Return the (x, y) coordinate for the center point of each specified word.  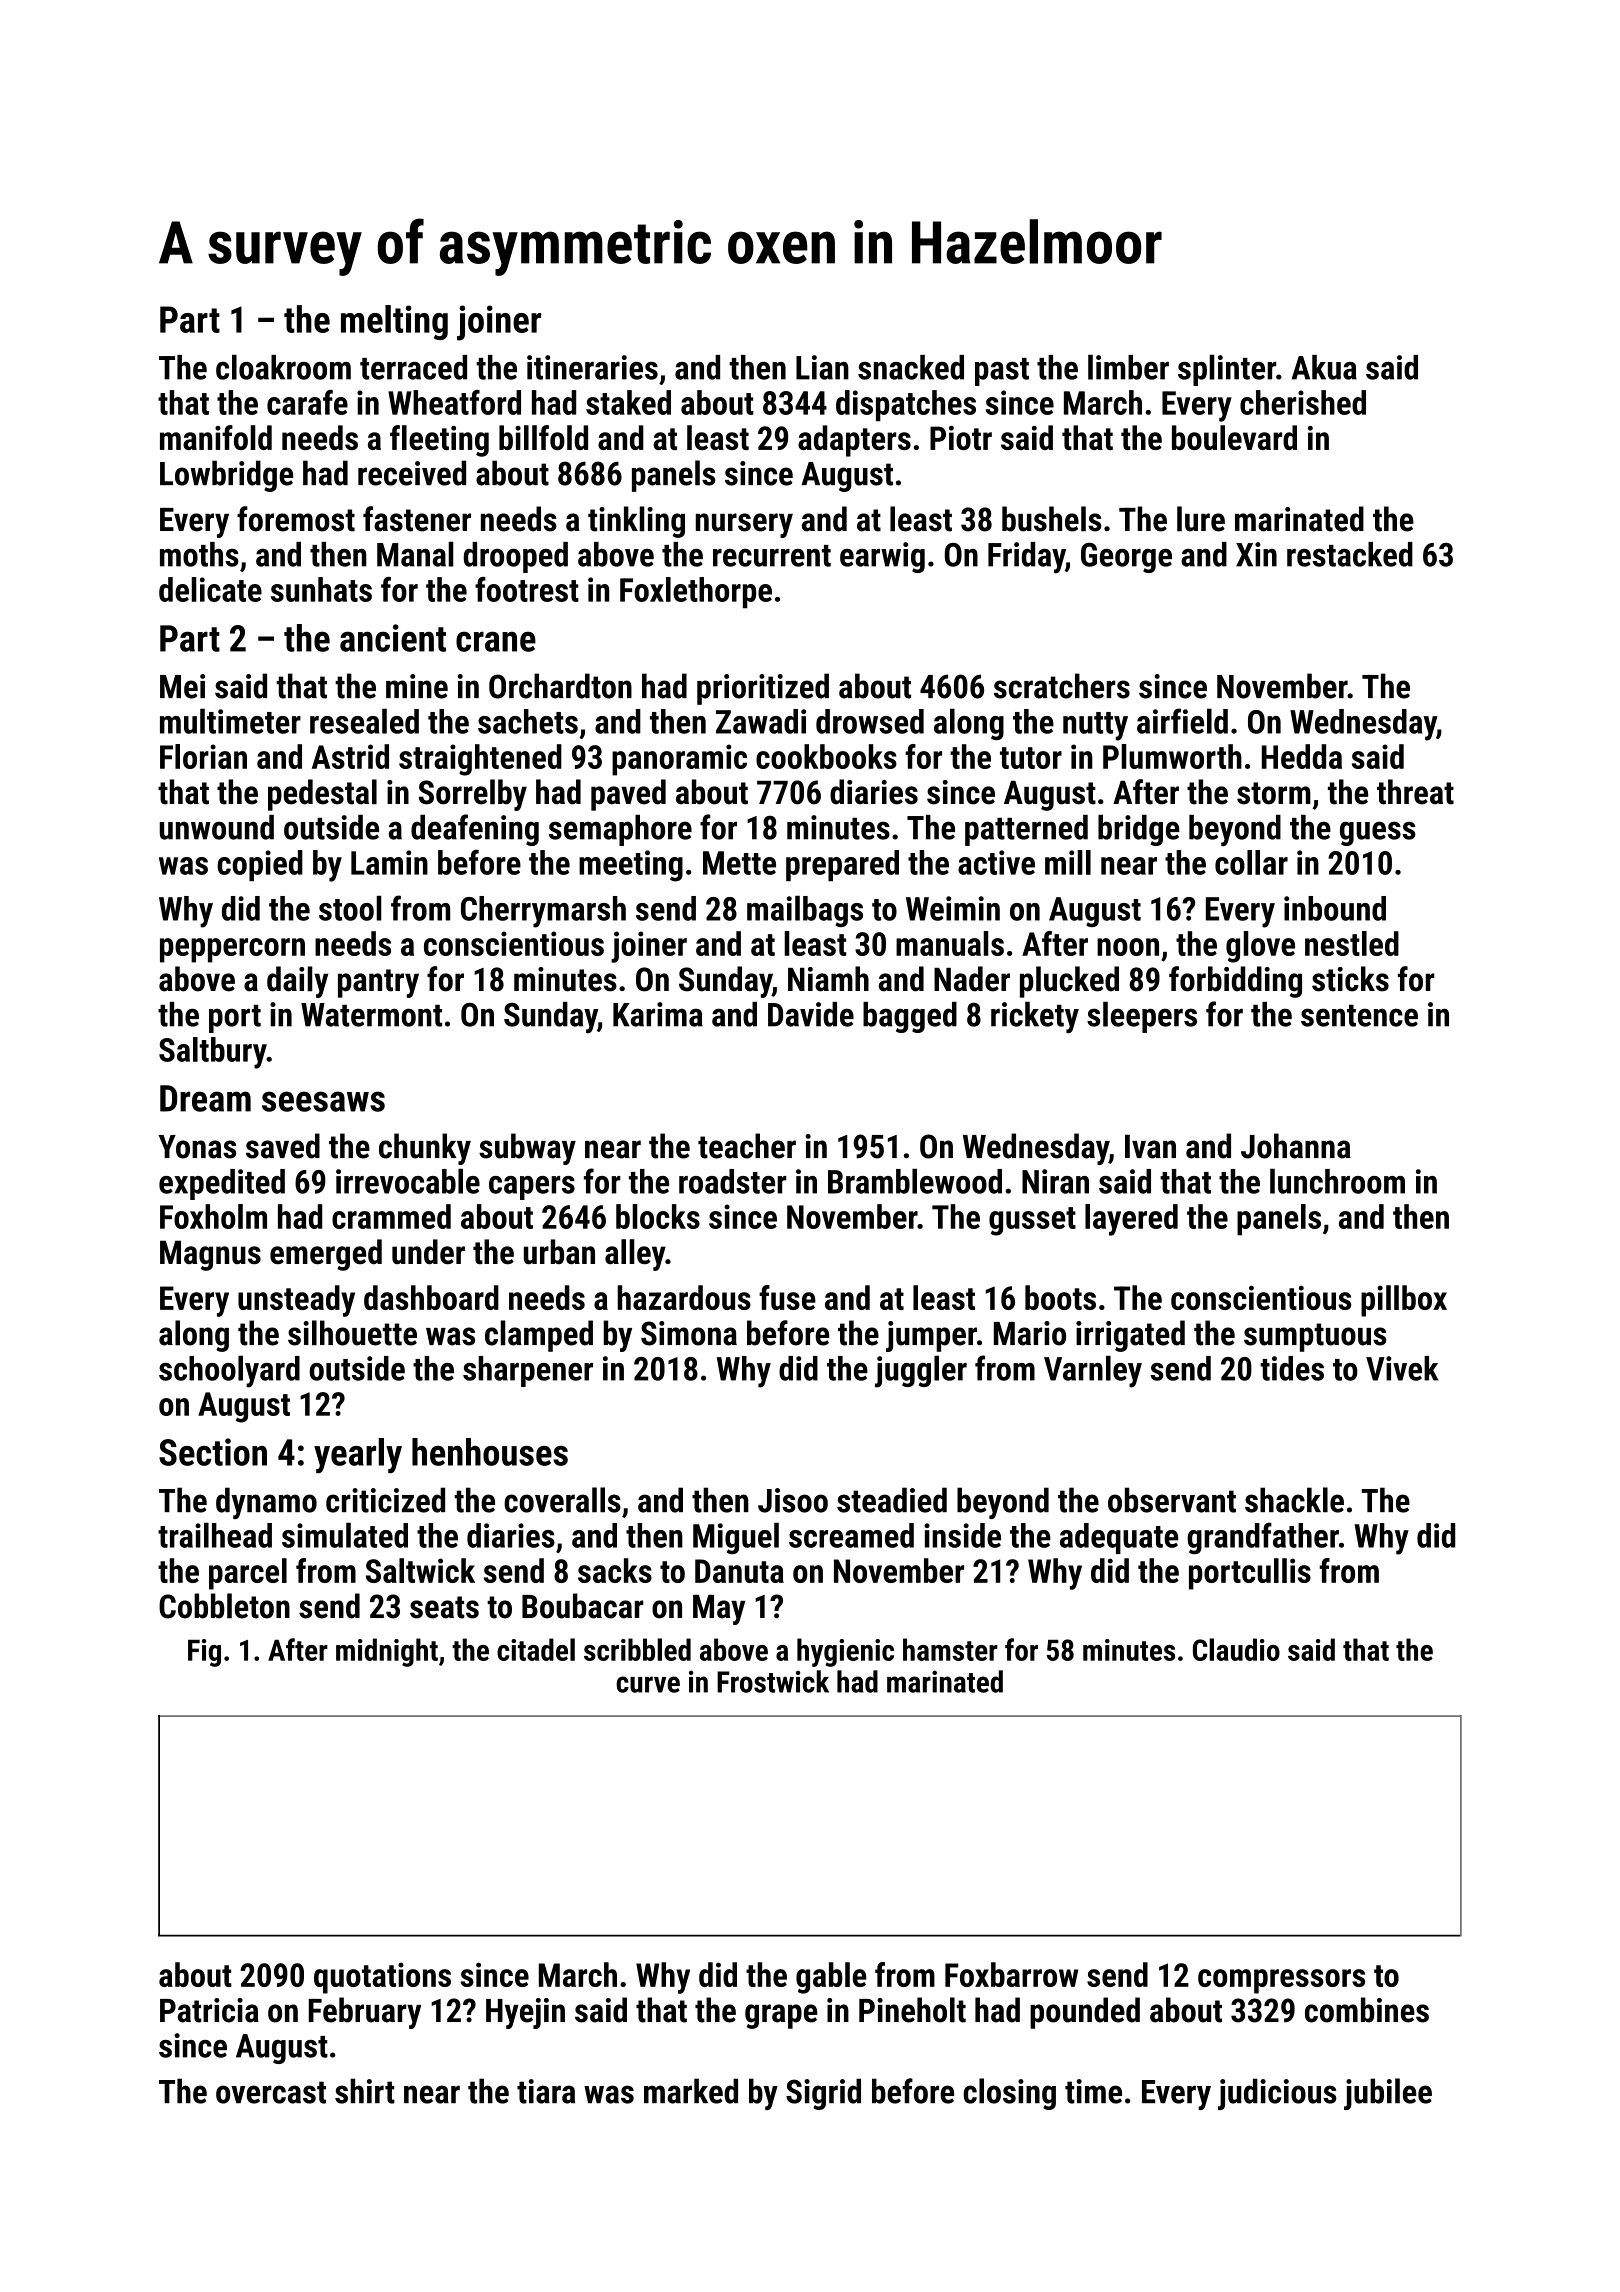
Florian (203, 756)
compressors (1281, 1981)
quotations (382, 1978)
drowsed (870, 721)
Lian (822, 367)
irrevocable (408, 1181)
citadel (536, 1649)
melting (394, 322)
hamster (950, 1649)
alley (635, 1255)
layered (1131, 1220)
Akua (1324, 367)
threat (1415, 792)
